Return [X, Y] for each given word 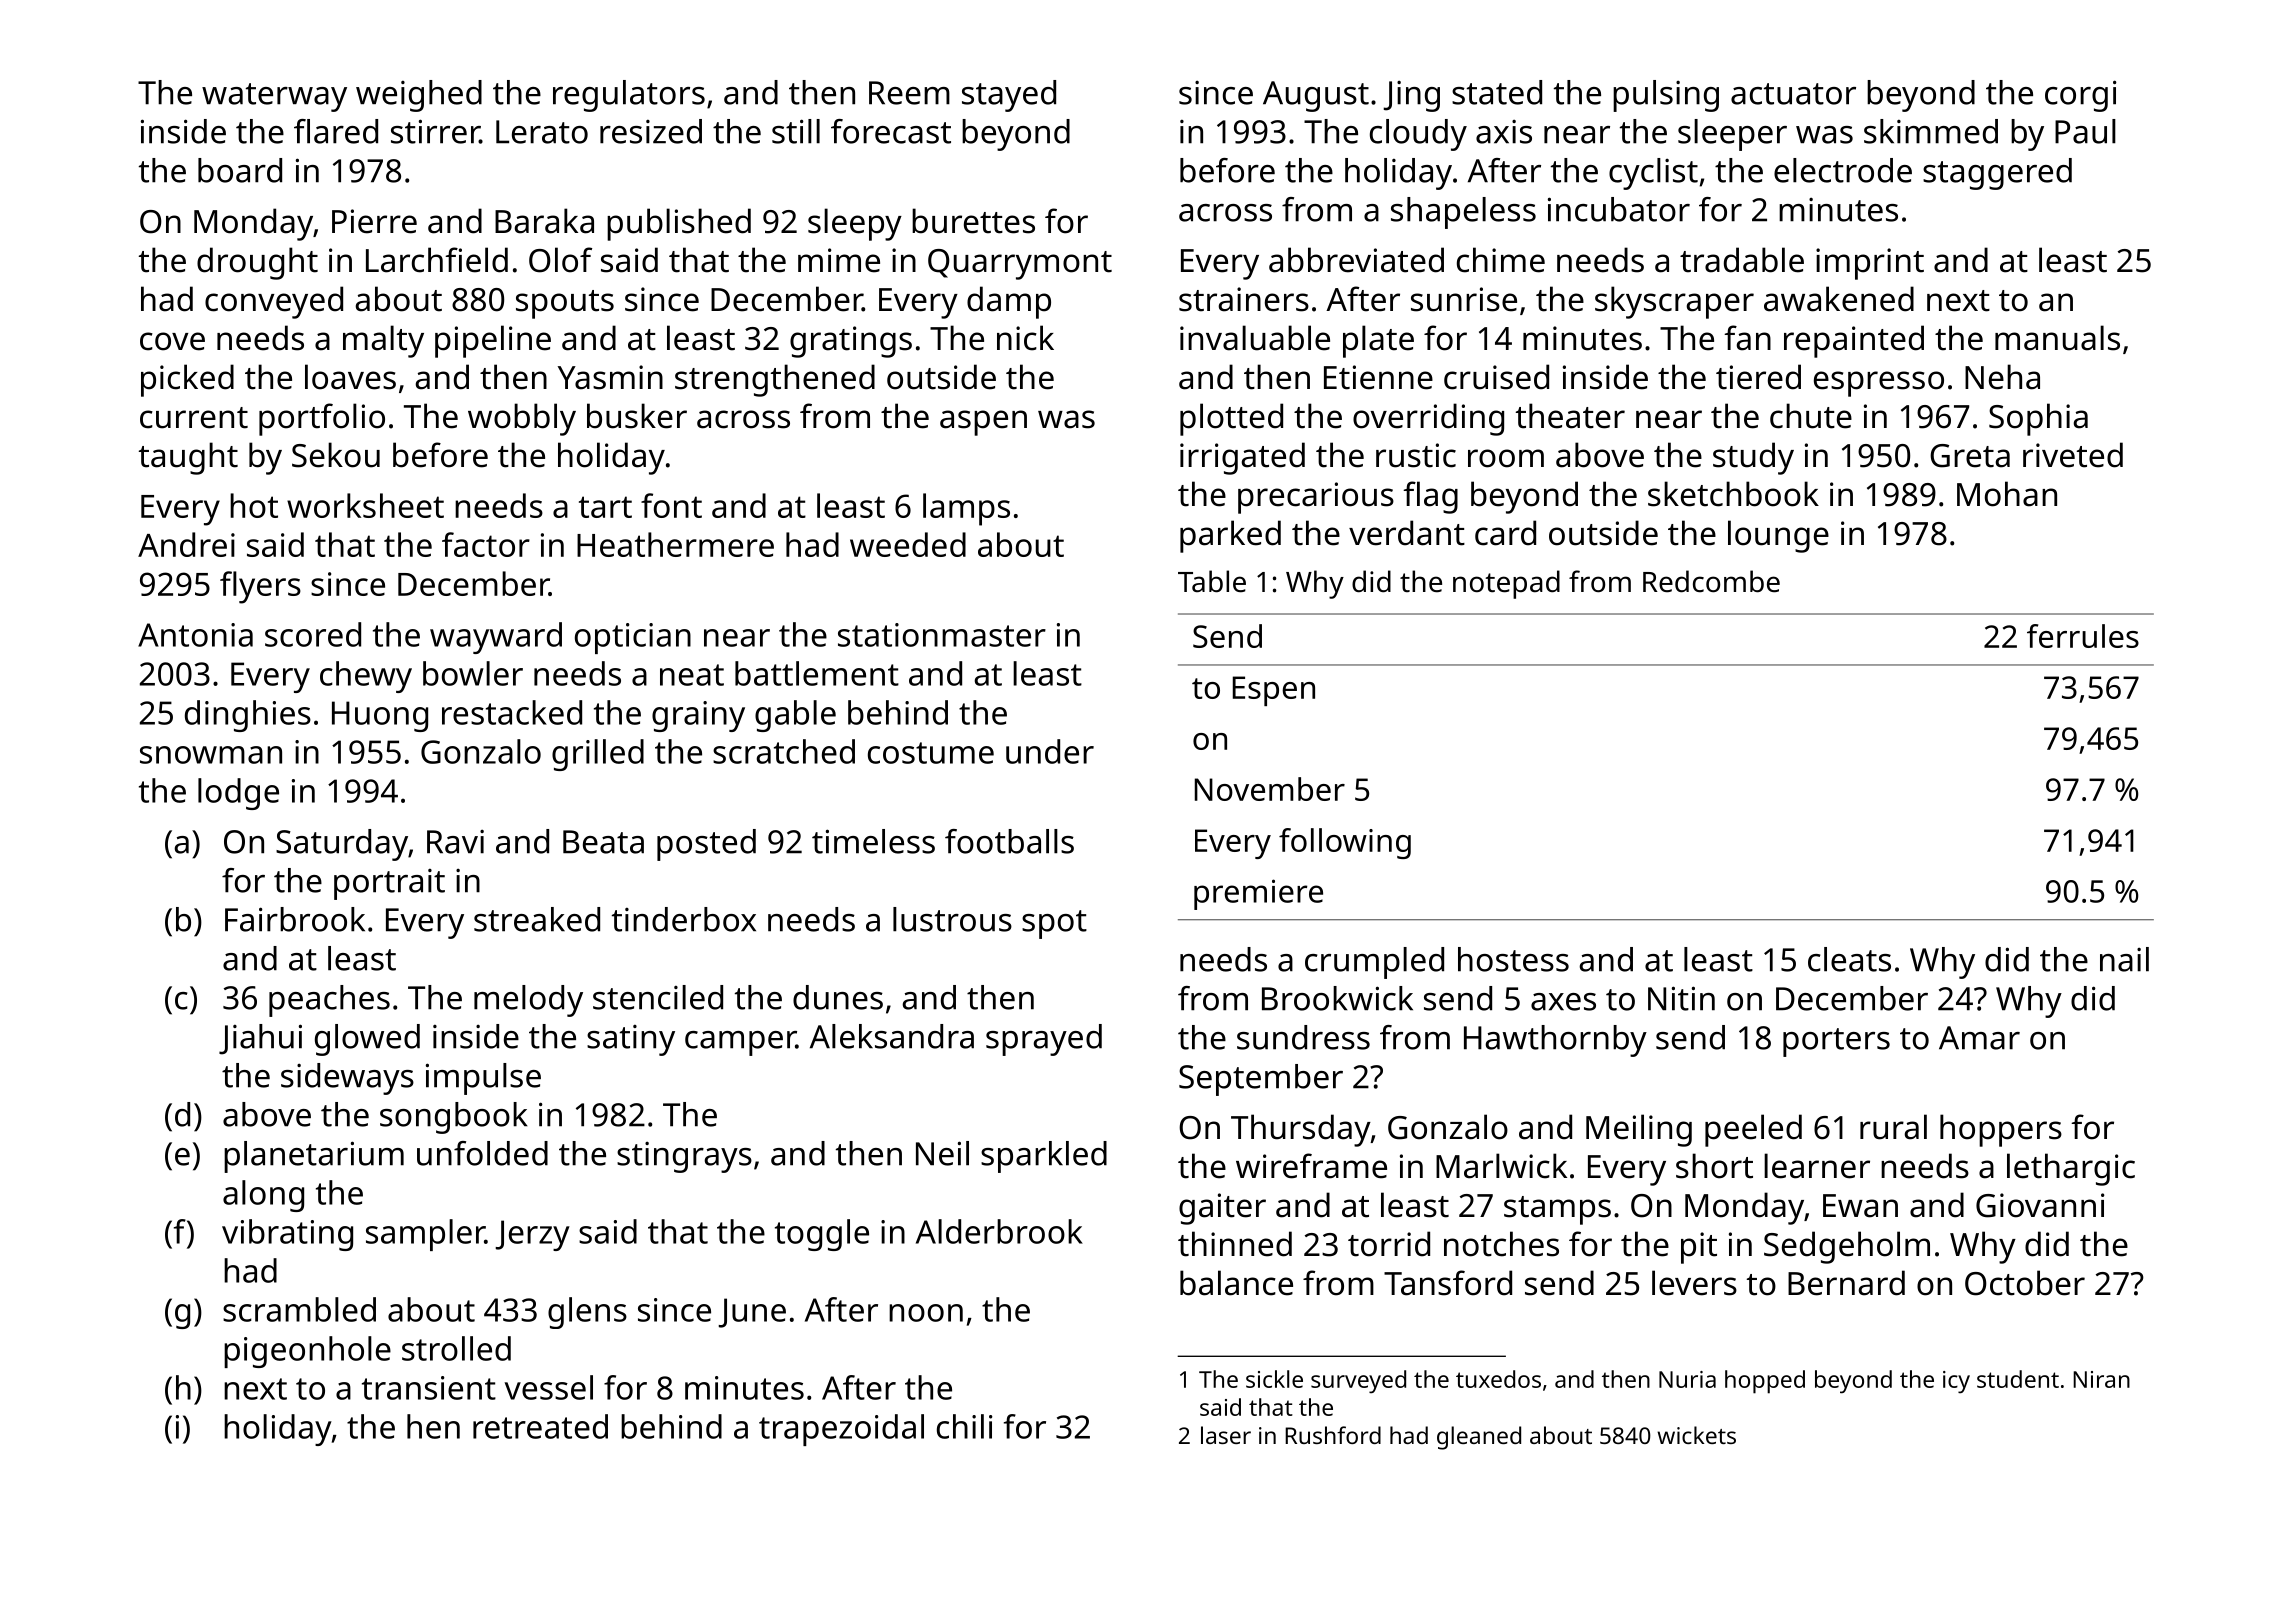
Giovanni [2040, 1205]
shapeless [1463, 213]
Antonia [195, 635]
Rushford [1333, 1435]
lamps [966, 509]
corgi [2081, 96]
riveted [2073, 455]
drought [257, 263]
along [263, 1196]
